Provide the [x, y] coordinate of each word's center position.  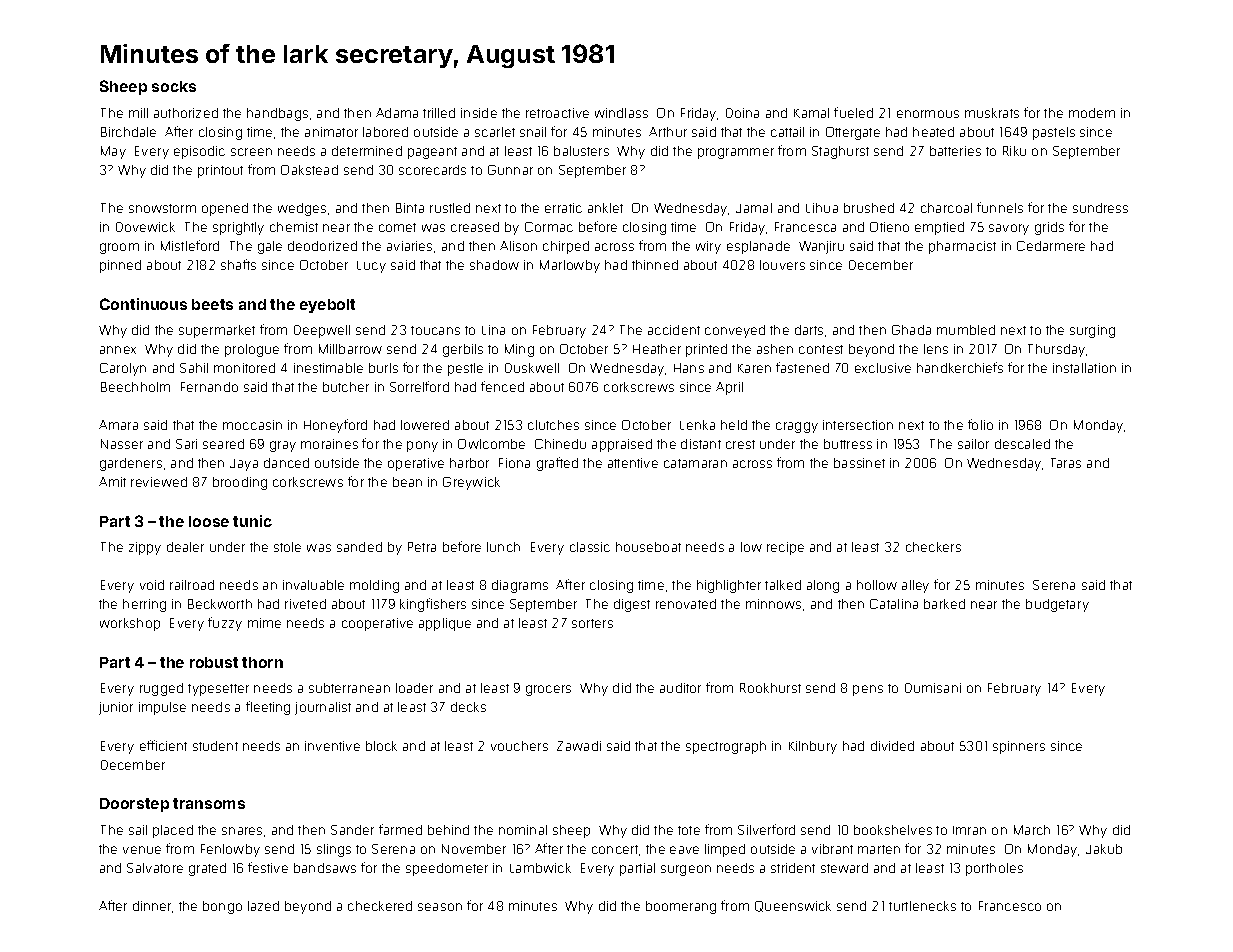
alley [915, 586]
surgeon [686, 870]
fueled [853, 112]
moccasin [252, 425]
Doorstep [134, 805]
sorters [592, 623]
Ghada [911, 330]
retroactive [557, 113]
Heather [657, 349]
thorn [262, 662]
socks [174, 86]
